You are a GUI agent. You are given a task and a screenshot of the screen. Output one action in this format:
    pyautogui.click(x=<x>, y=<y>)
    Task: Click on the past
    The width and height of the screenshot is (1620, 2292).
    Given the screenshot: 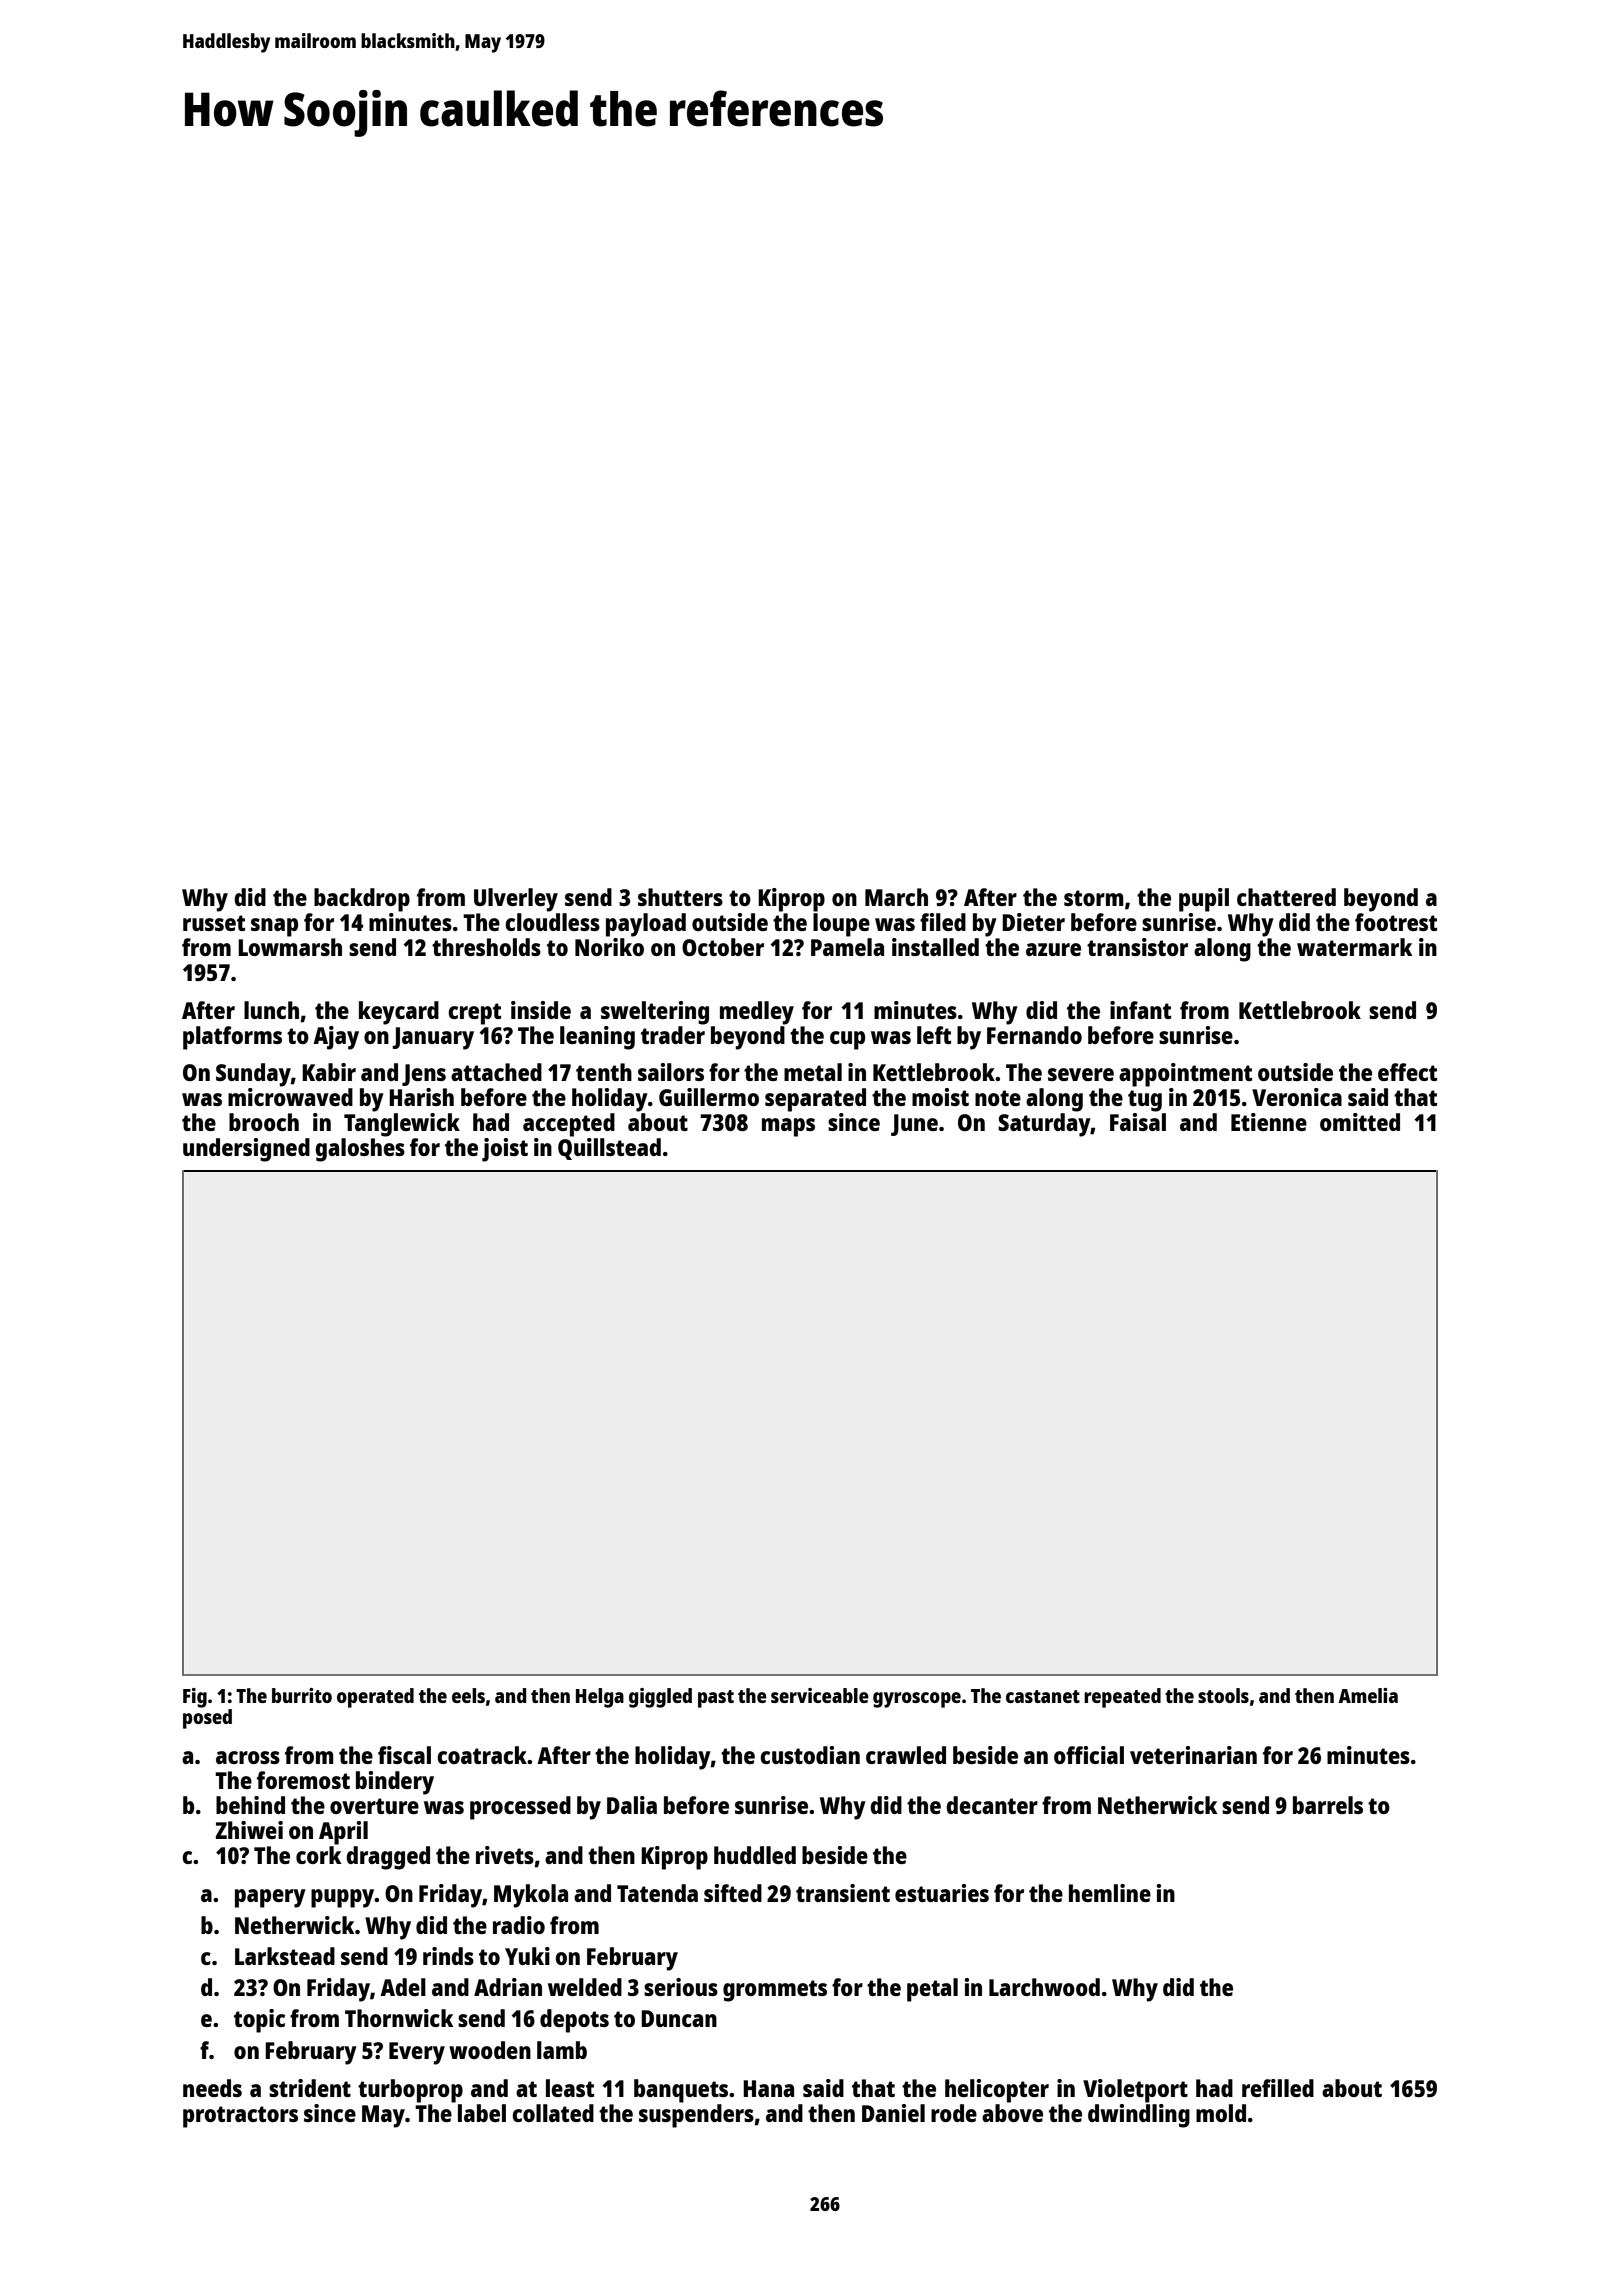 What is the action you would take?
    pyautogui.click(x=716, y=1699)
